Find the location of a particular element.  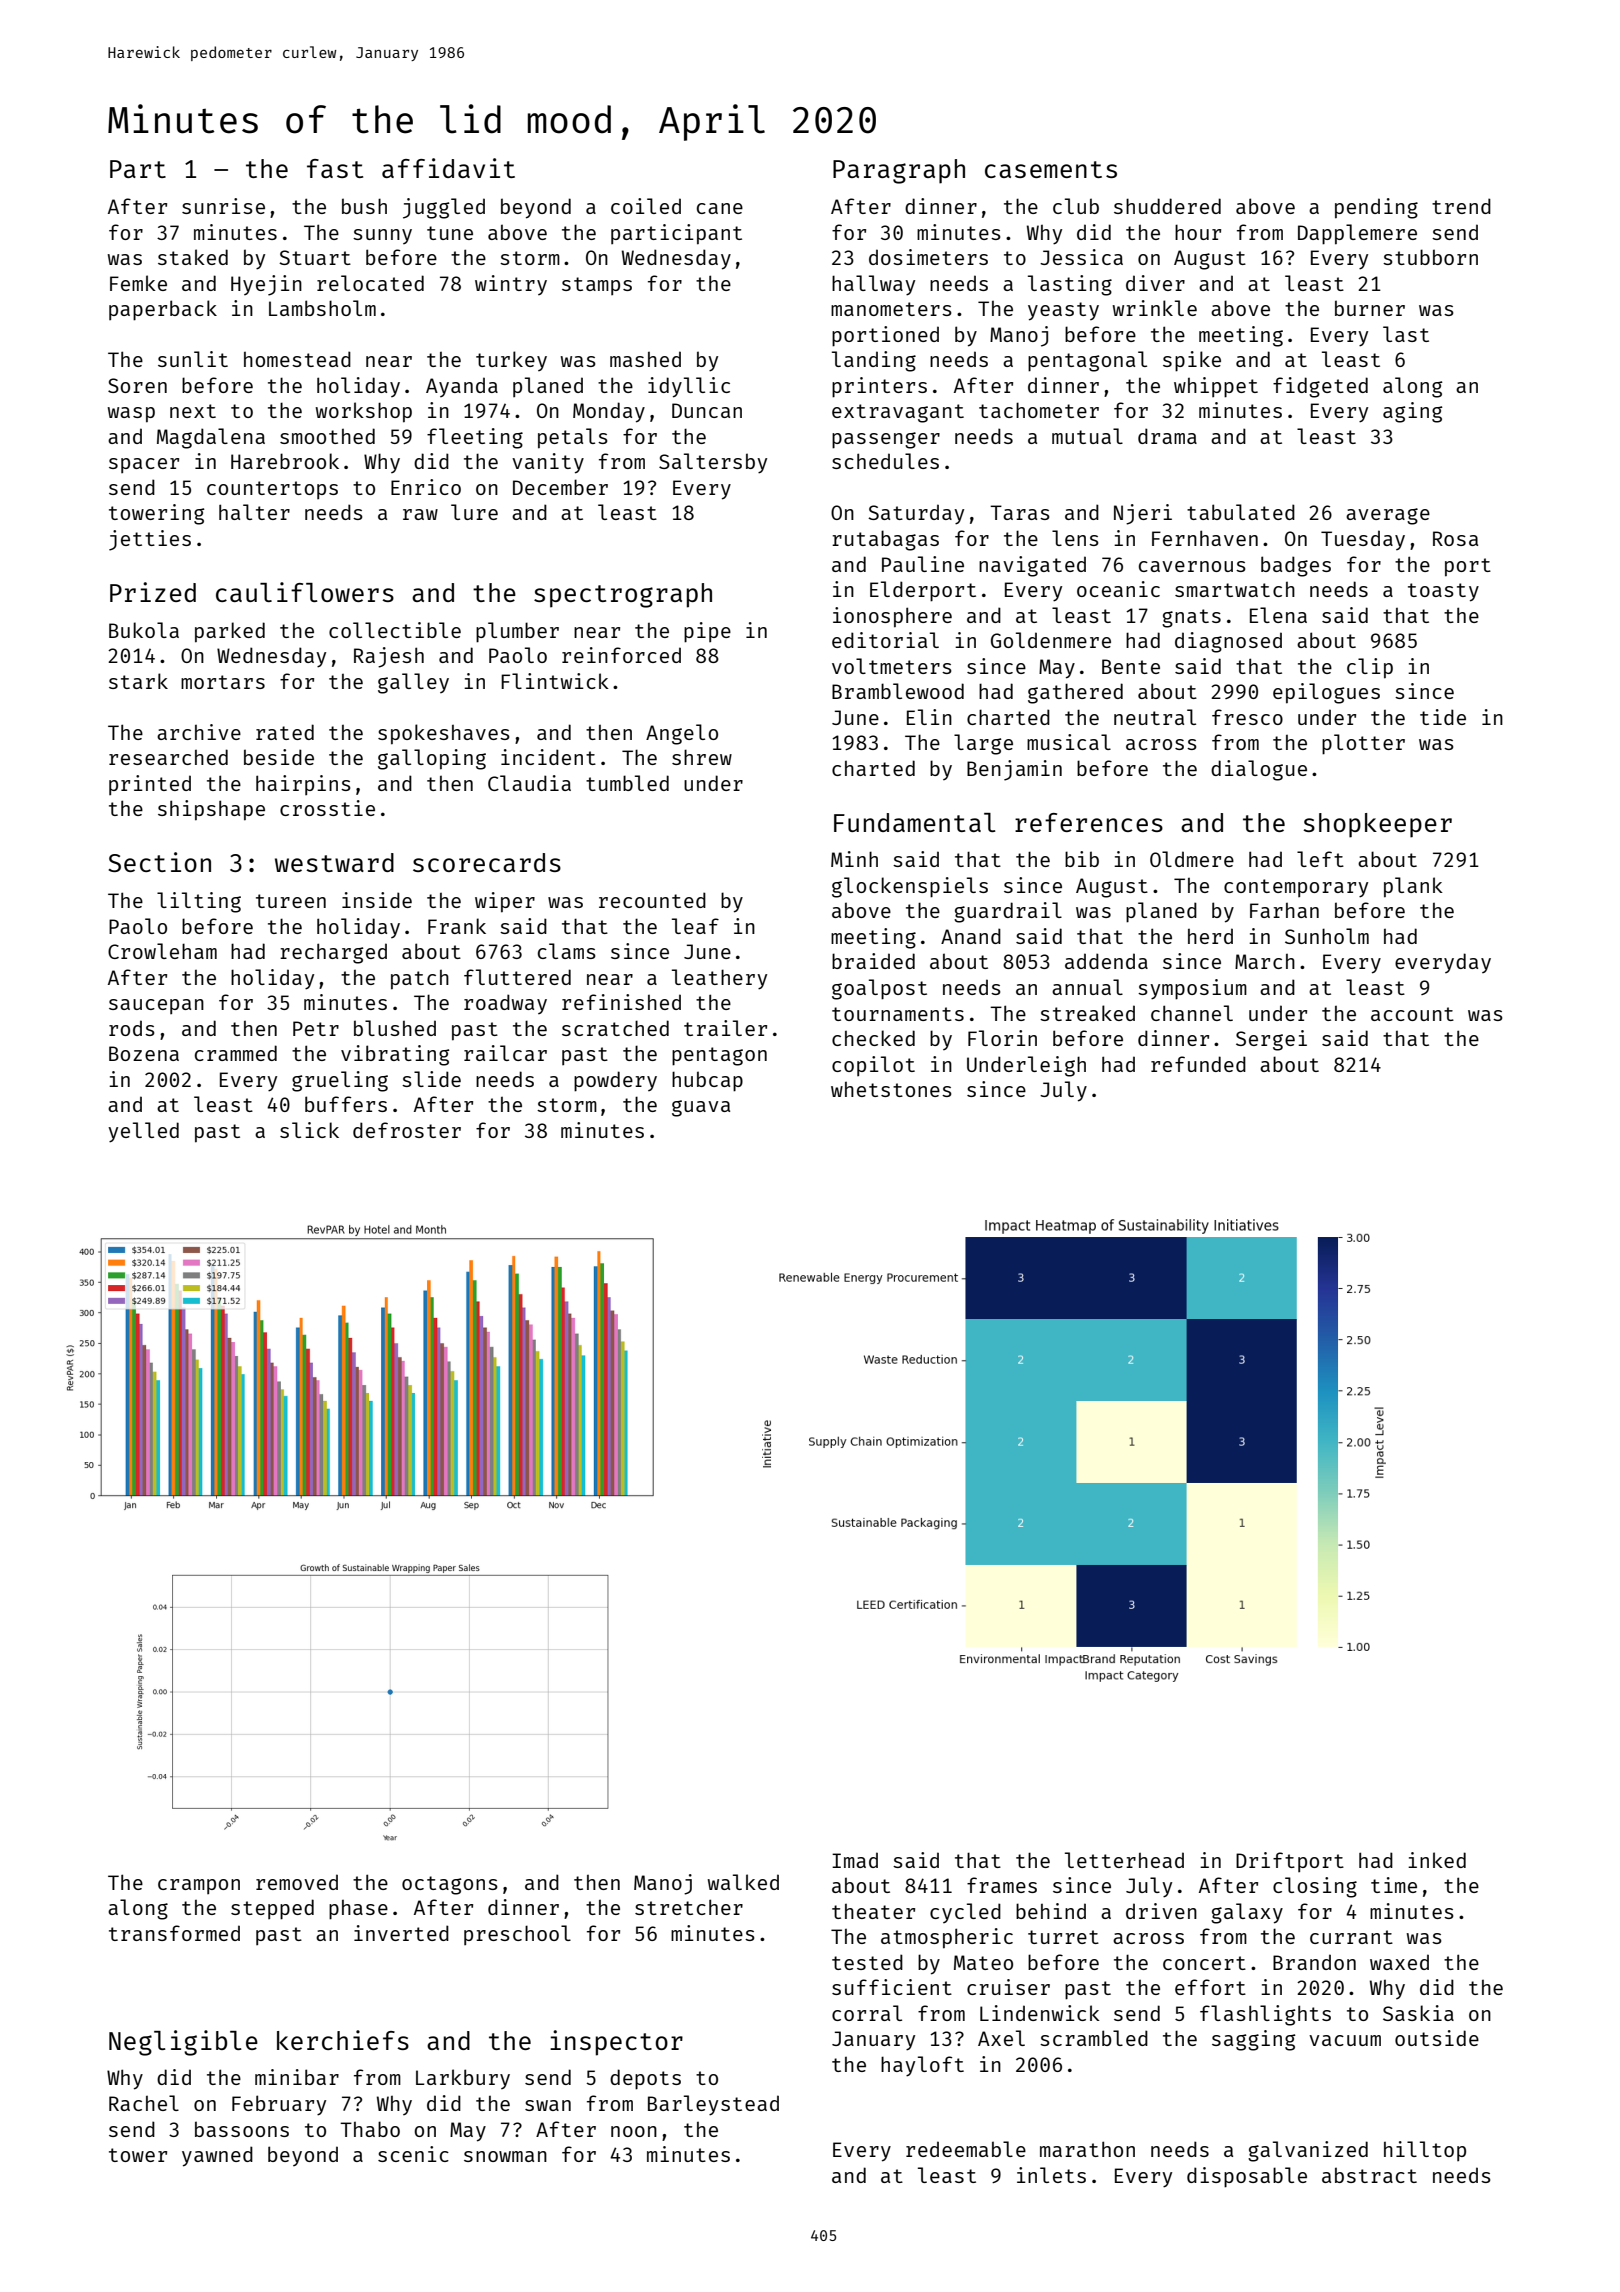

inked is located at coordinates (1437, 1860).
